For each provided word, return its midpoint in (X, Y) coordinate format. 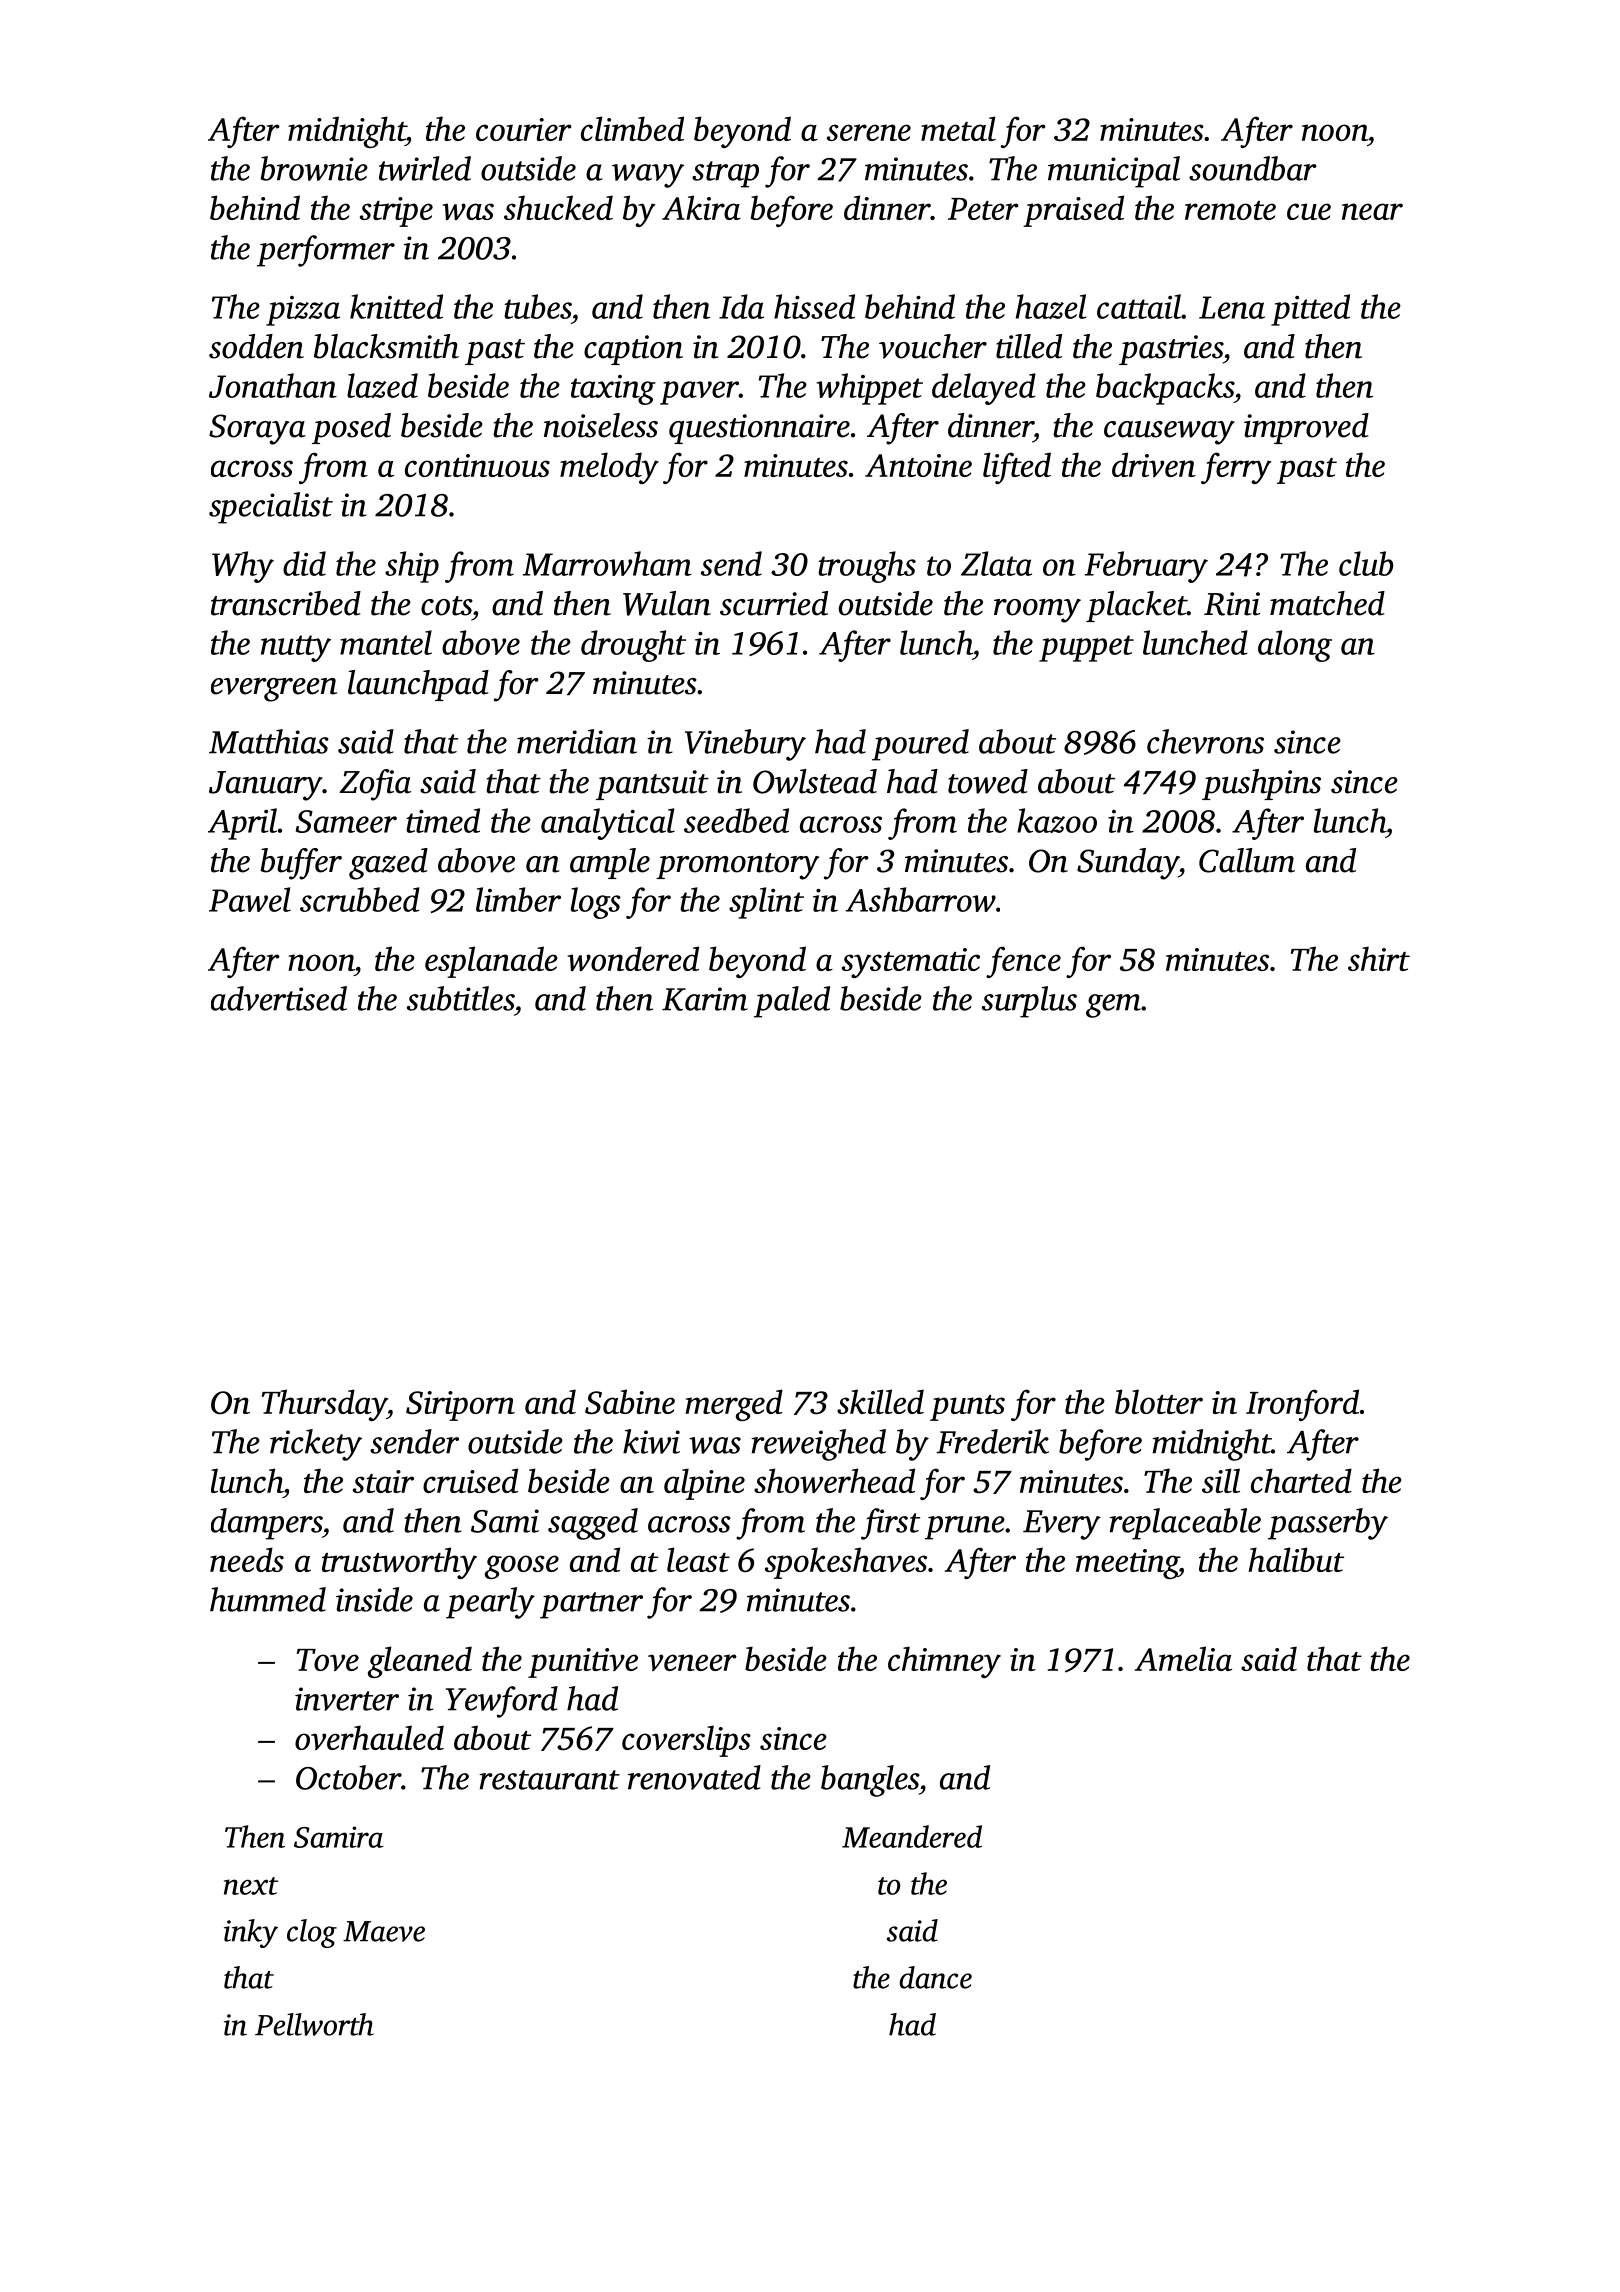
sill (1221, 1480)
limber (518, 899)
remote (1230, 210)
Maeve (384, 1931)
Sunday (1128, 864)
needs (247, 1559)
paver (699, 393)
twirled (425, 168)
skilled (880, 1401)
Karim (705, 999)
